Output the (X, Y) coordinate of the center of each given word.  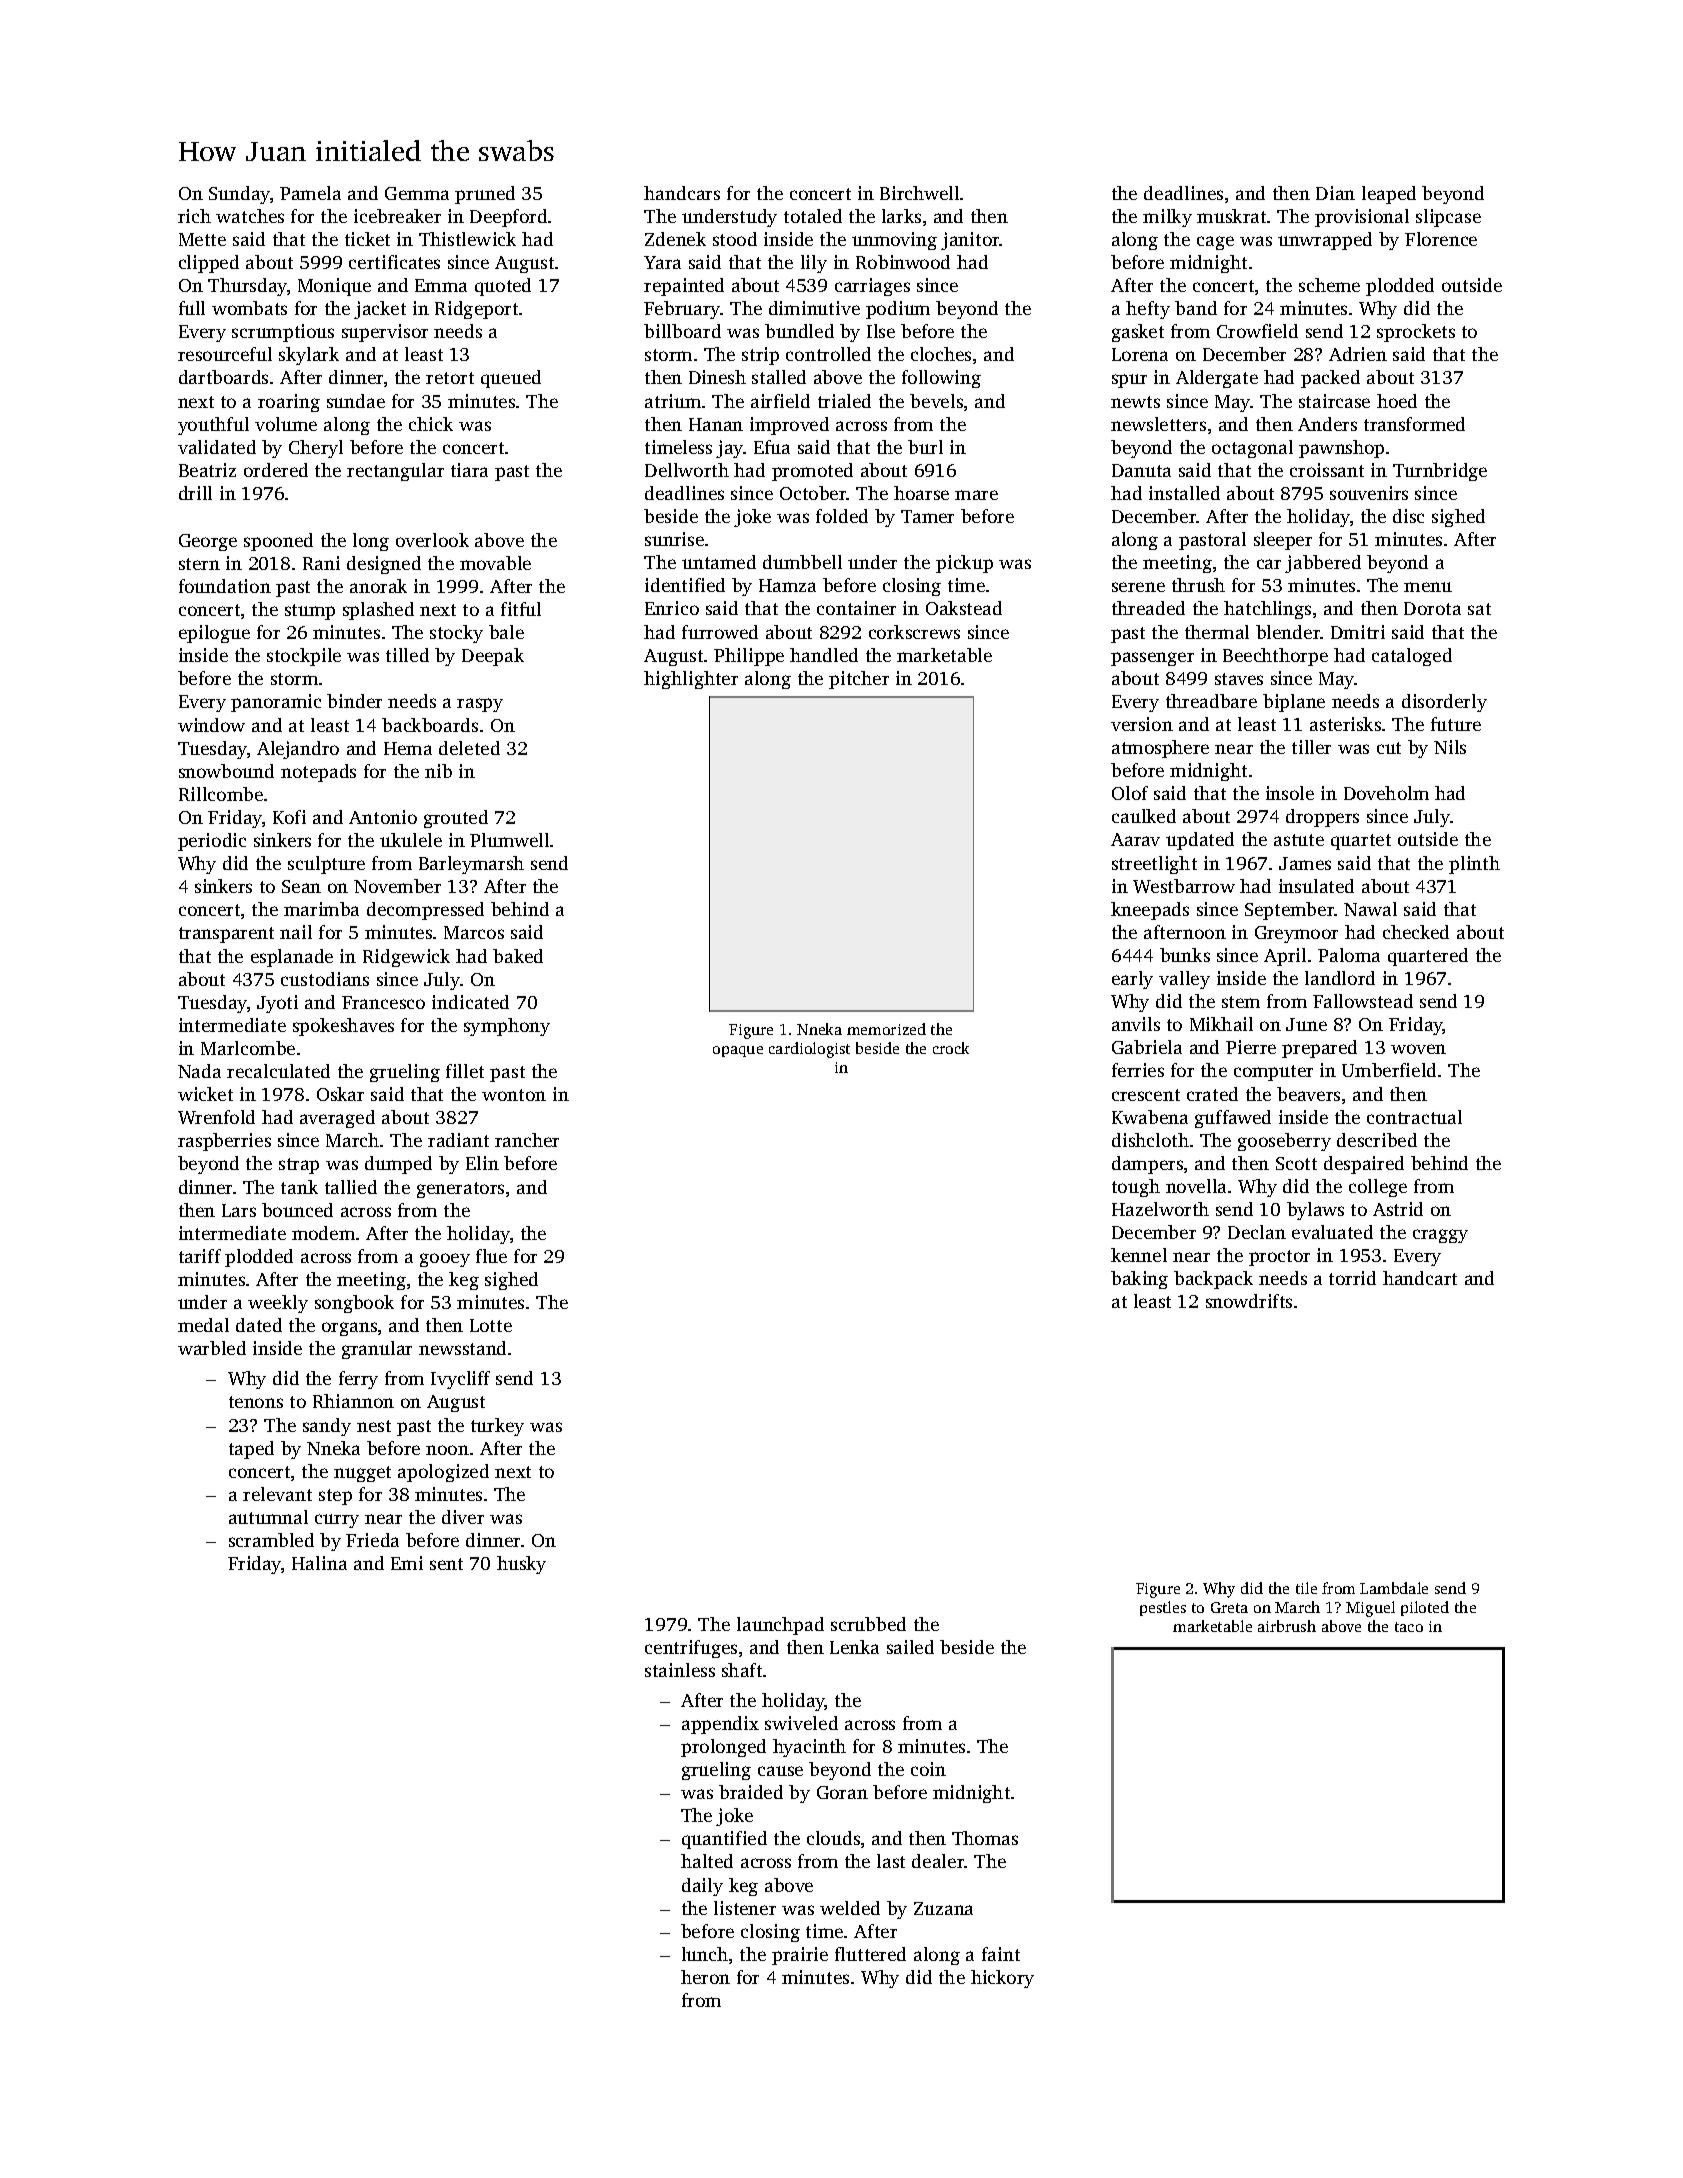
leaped (1389, 195)
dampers (1147, 1165)
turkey (497, 1427)
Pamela (310, 193)
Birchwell (919, 193)
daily (702, 1887)
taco (1409, 1627)
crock (951, 1048)
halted (707, 1861)
